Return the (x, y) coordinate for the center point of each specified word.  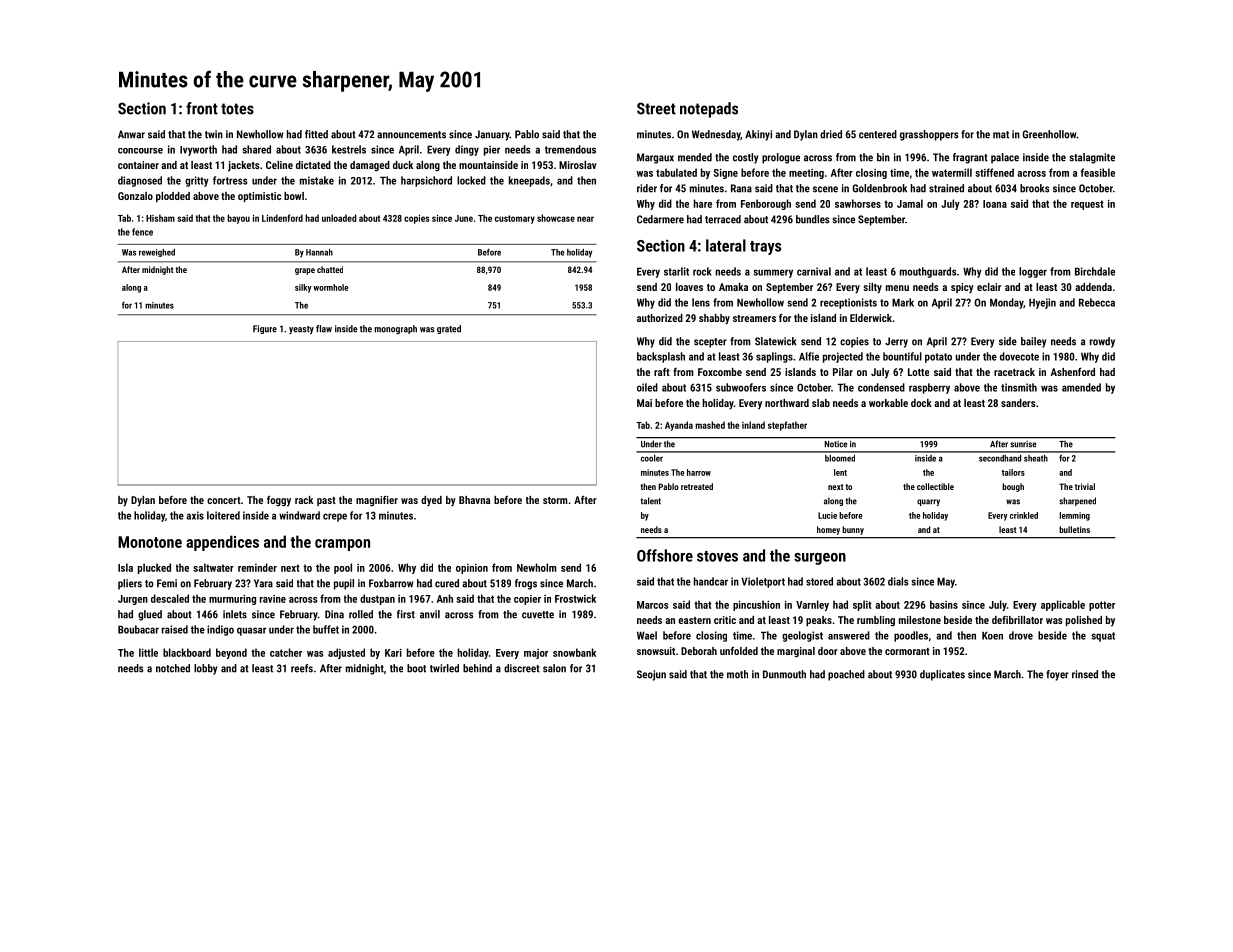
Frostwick (575, 598)
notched (173, 668)
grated (449, 329)
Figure (265, 329)
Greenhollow (1050, 134)
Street (656, 108)
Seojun (651, 675)
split (862, 605)
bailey (1033, 342)
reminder (257, 567)
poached (846, 675)
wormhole (331, 287)
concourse (140, 151)
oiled (647, 387)
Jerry (896, 342)
